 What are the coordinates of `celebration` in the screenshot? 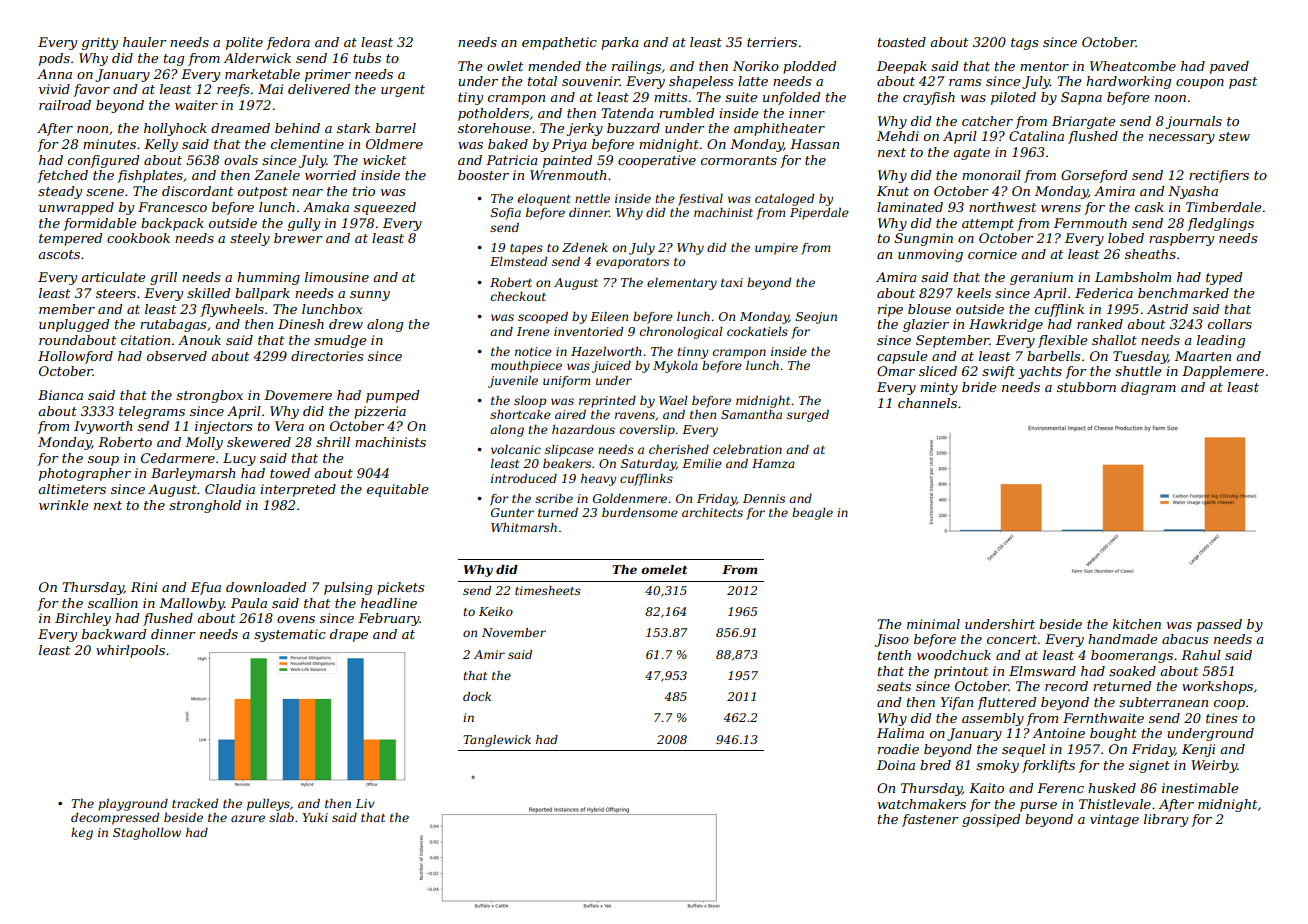 It's located at (747, 449).
